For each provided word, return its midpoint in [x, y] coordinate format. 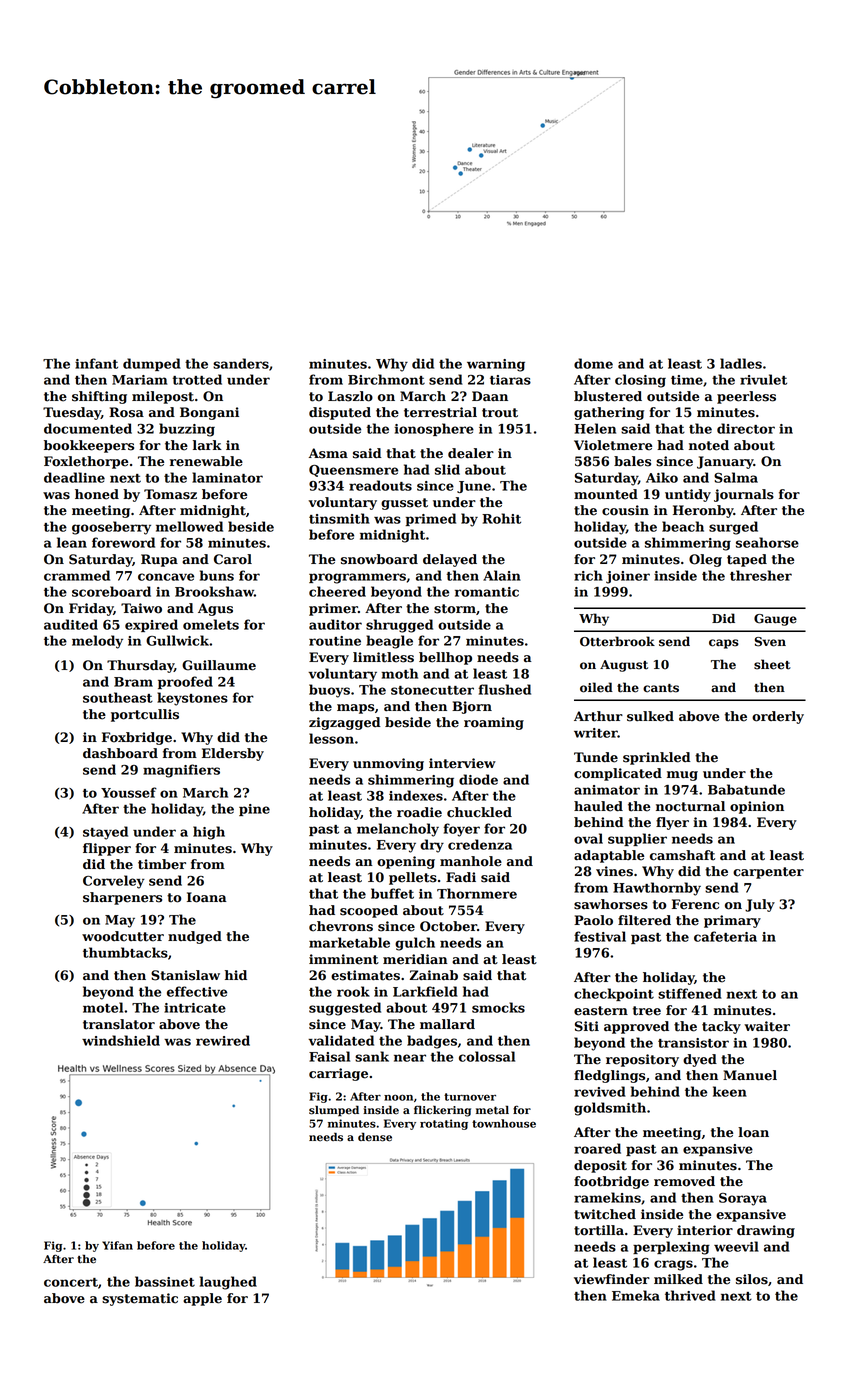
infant [96, 363]
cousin [625, 510]
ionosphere [434, 429]
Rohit [501, 518]
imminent [344, 959]
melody [97, 642]
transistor [693, 1043]
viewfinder [612, 1279]
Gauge [775, 620]
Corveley [114, 882]
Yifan [117, 1245]
